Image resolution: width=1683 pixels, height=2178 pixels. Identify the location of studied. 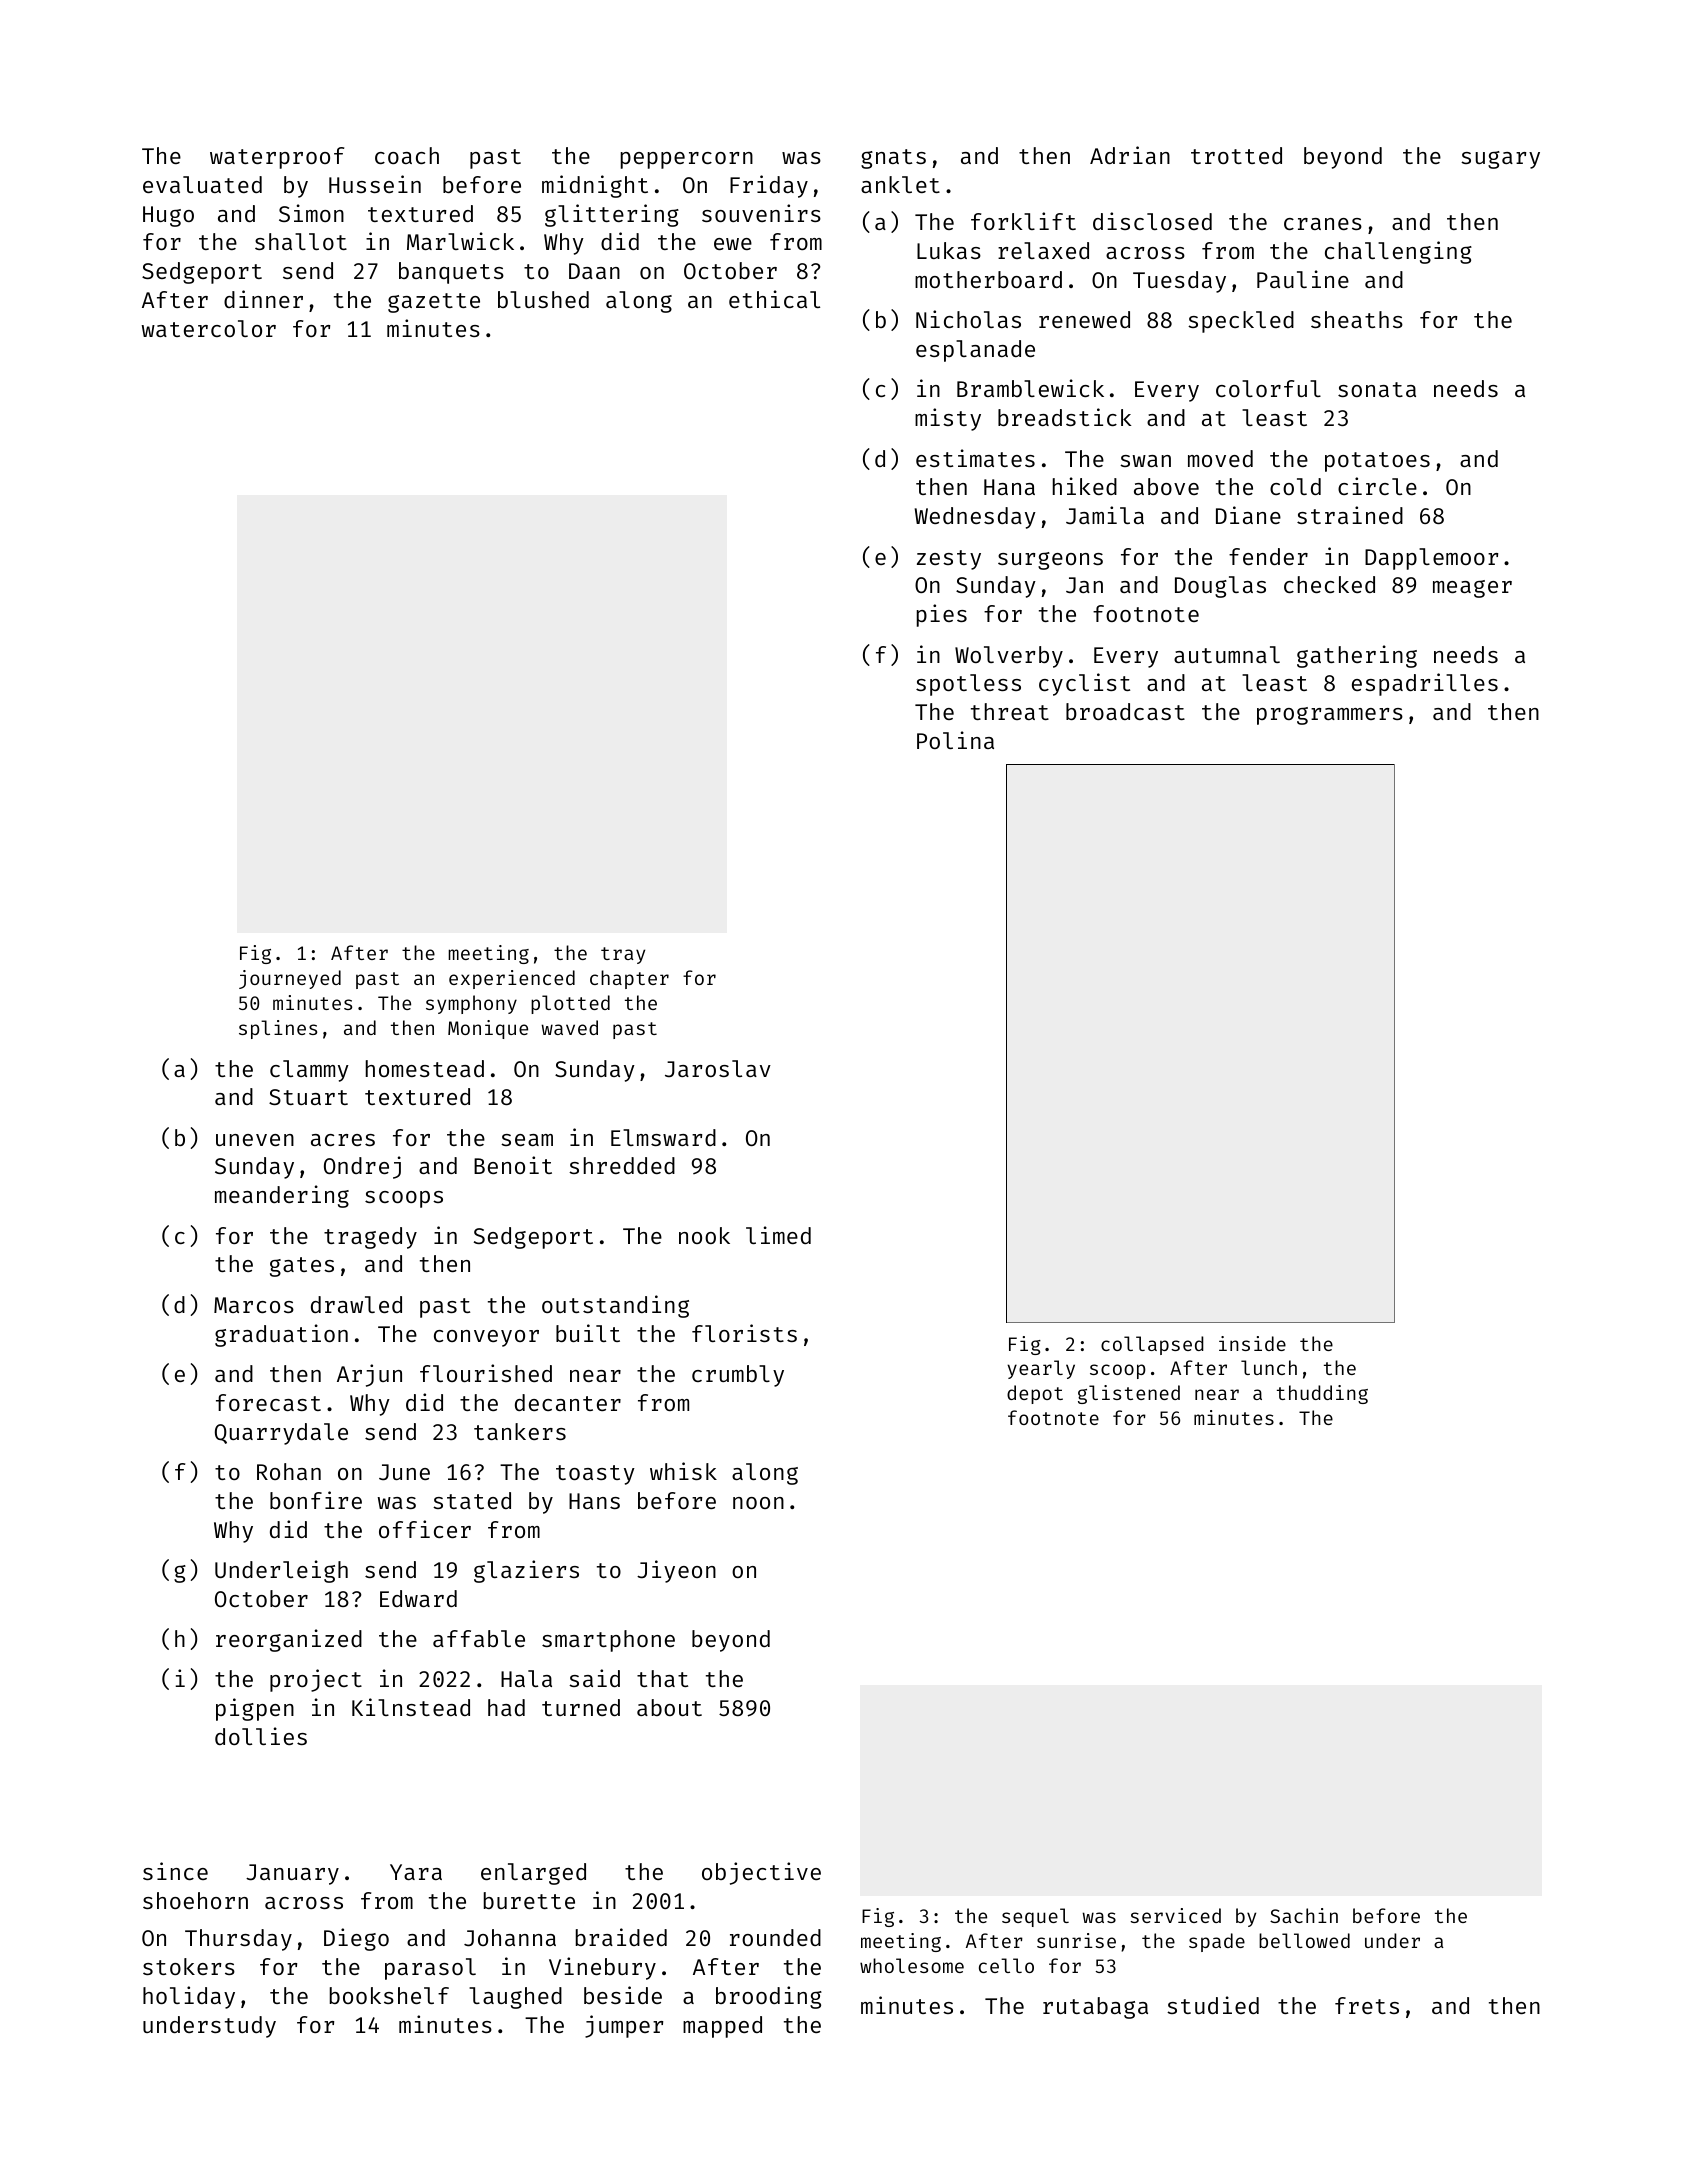
(1213, 2005).
